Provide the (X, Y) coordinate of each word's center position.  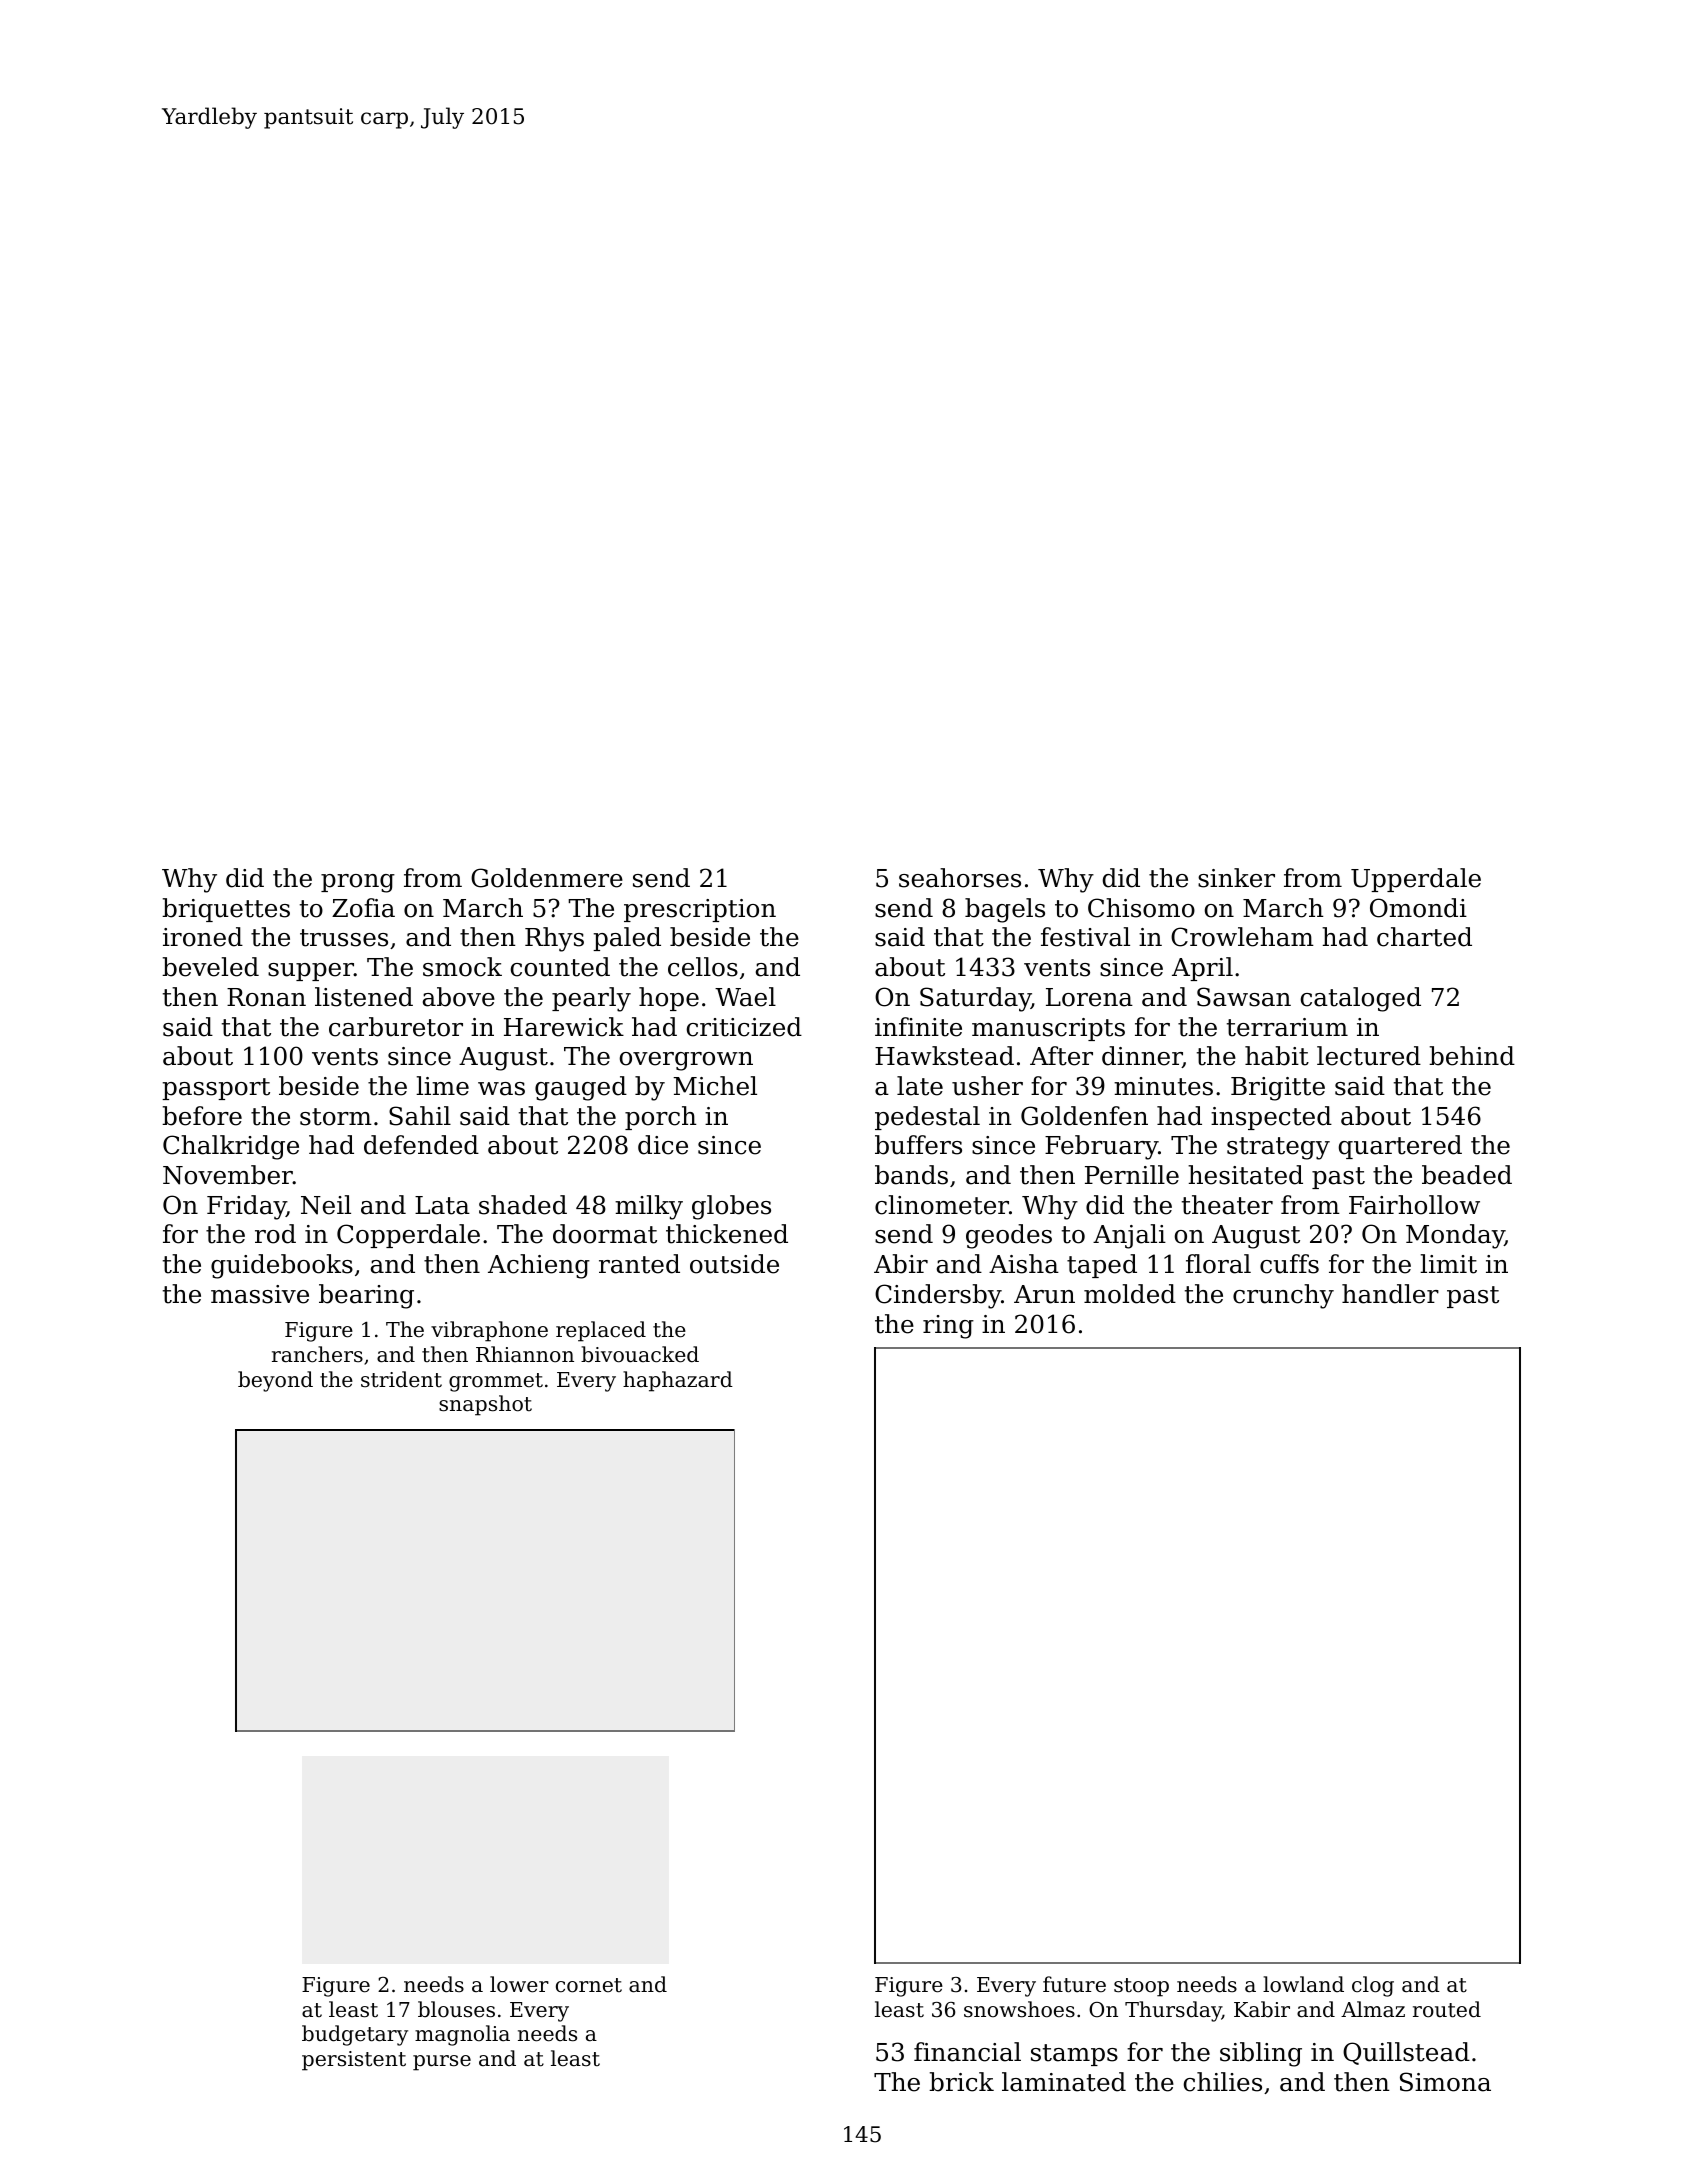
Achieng (539, 1266)
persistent (354, 2061)
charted (1424, 937)
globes (731, 1207)
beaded (1467, 1175)
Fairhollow (1414, 1205)
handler (1390, 1294)
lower (519, 1984)
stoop (1141, 1987)
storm (336, 1117)
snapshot (485, 1405)
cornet (589, 1985)
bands (911, 1175)
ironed (203, 937)
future (1074, 1984)
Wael (745, 997)
